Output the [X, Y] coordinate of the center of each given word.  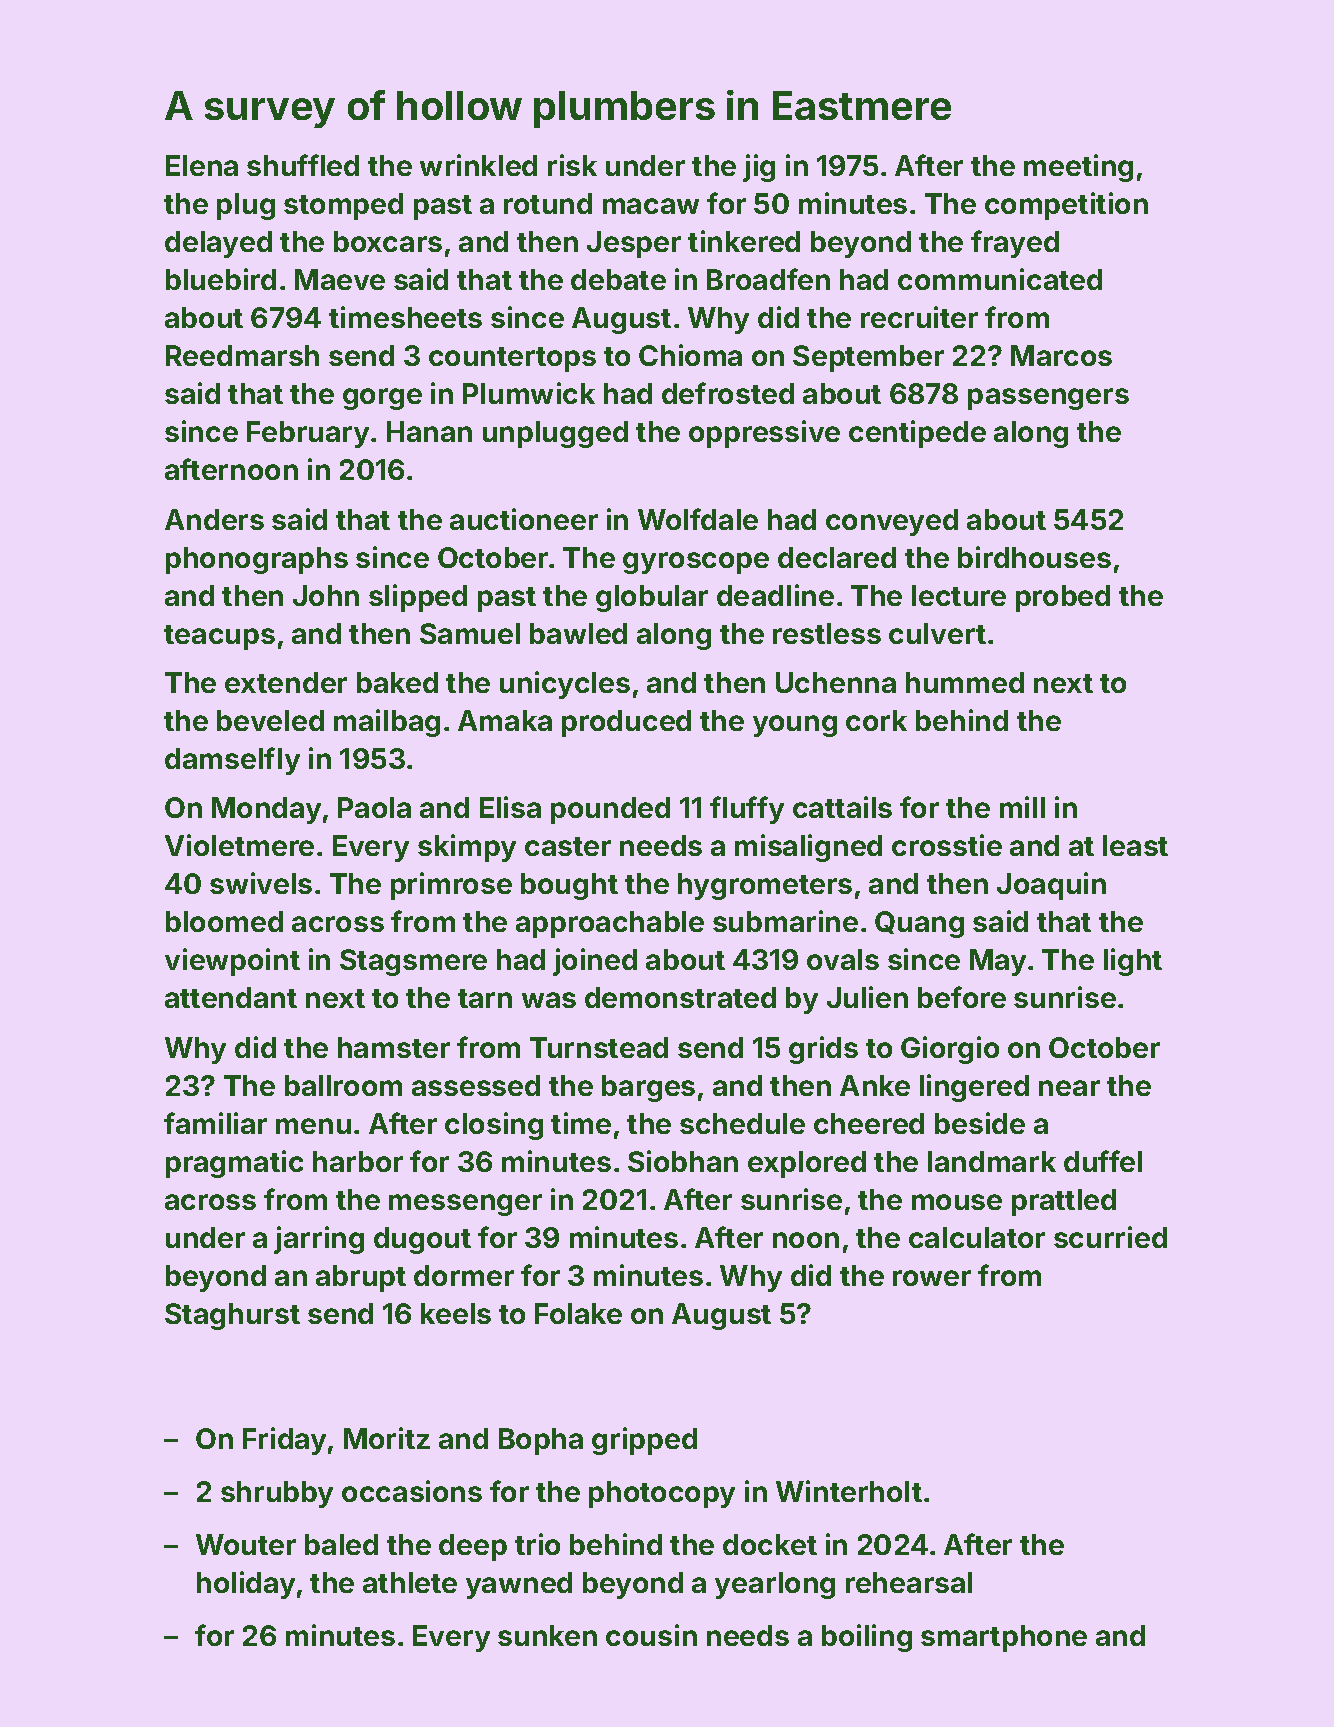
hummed [965, 682]
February [308, 434]
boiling [867, 1638]
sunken [547, 1635]
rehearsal [909, 1582]
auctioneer [524, 519]
